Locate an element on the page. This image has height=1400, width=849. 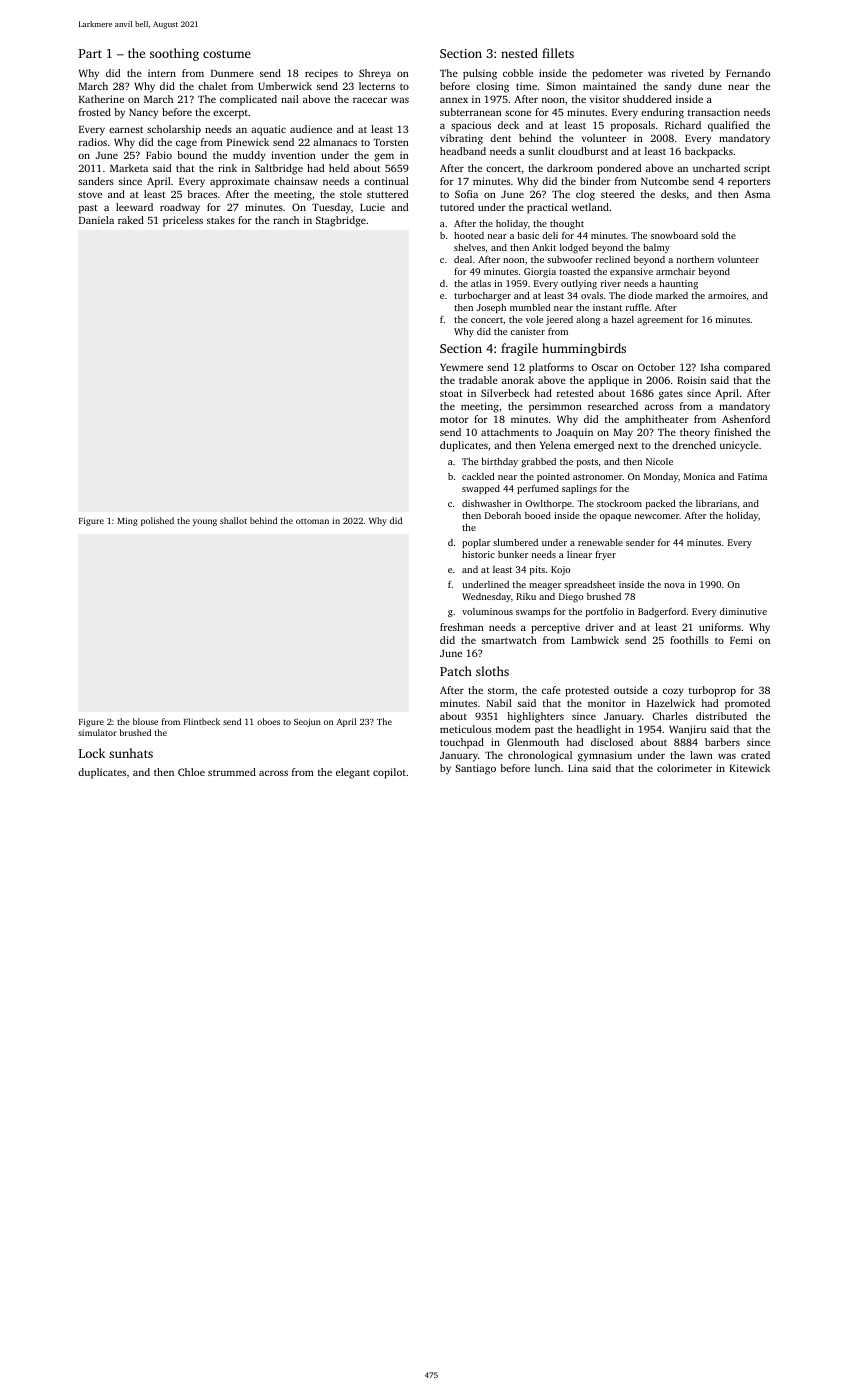
turboprop is located at coordinates (712, 691).
